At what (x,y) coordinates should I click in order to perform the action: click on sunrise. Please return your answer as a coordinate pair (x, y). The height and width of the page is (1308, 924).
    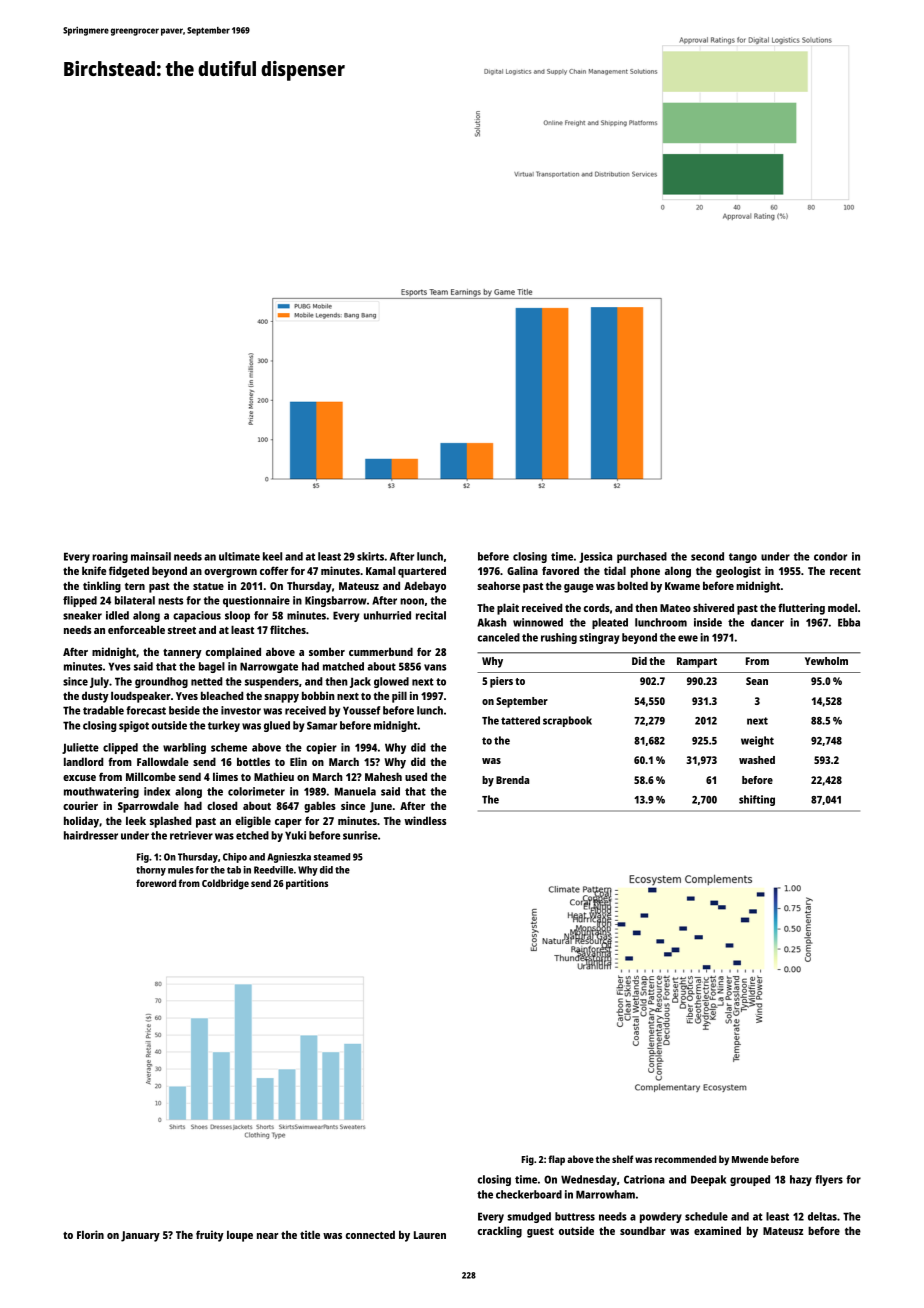
    Looking at the image, I should click on (360, 835).
